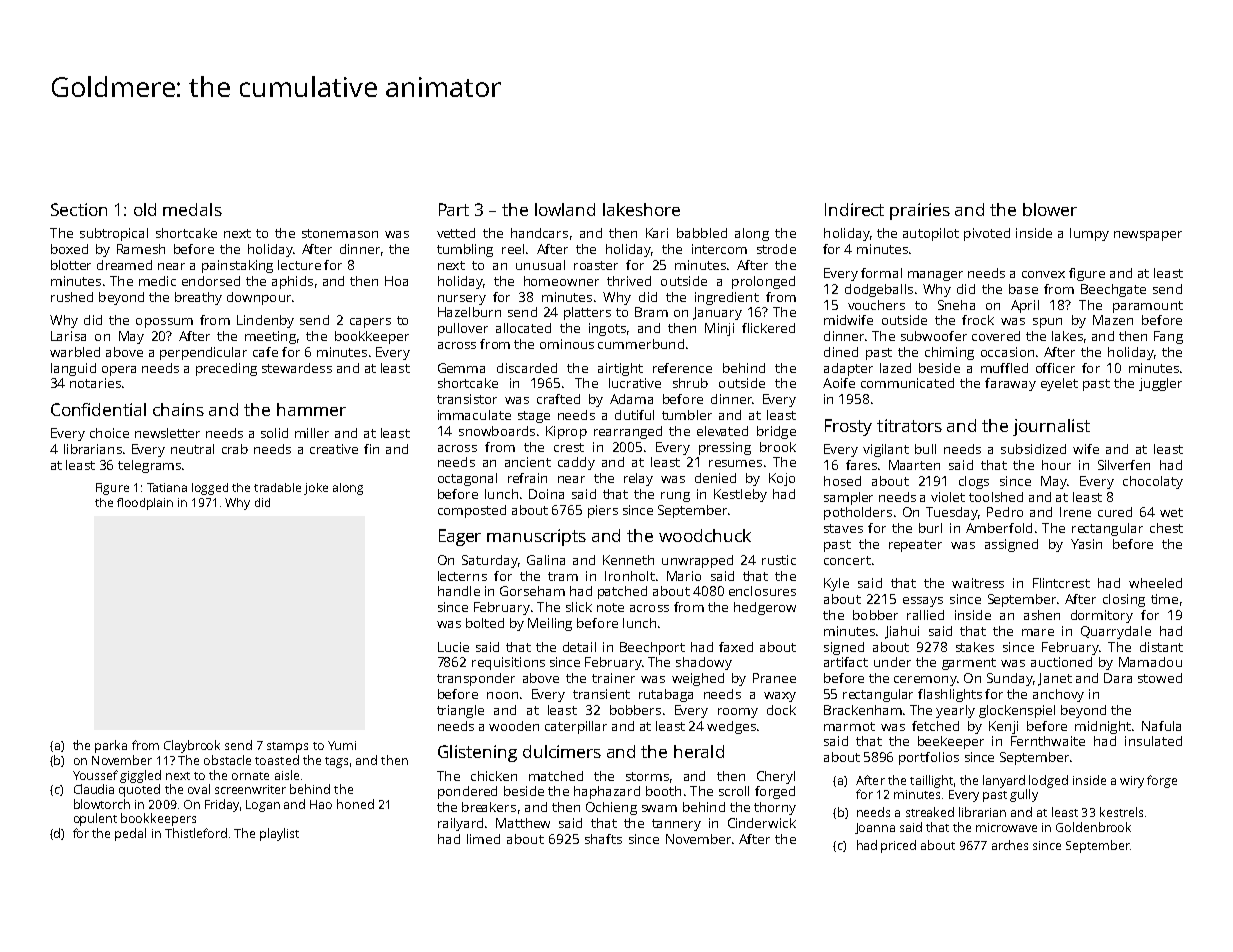 The image size is (1233, 952). What do you see at coordinates (881, 273) in the document?
I see `formal` at bounding box center [881, 273].
